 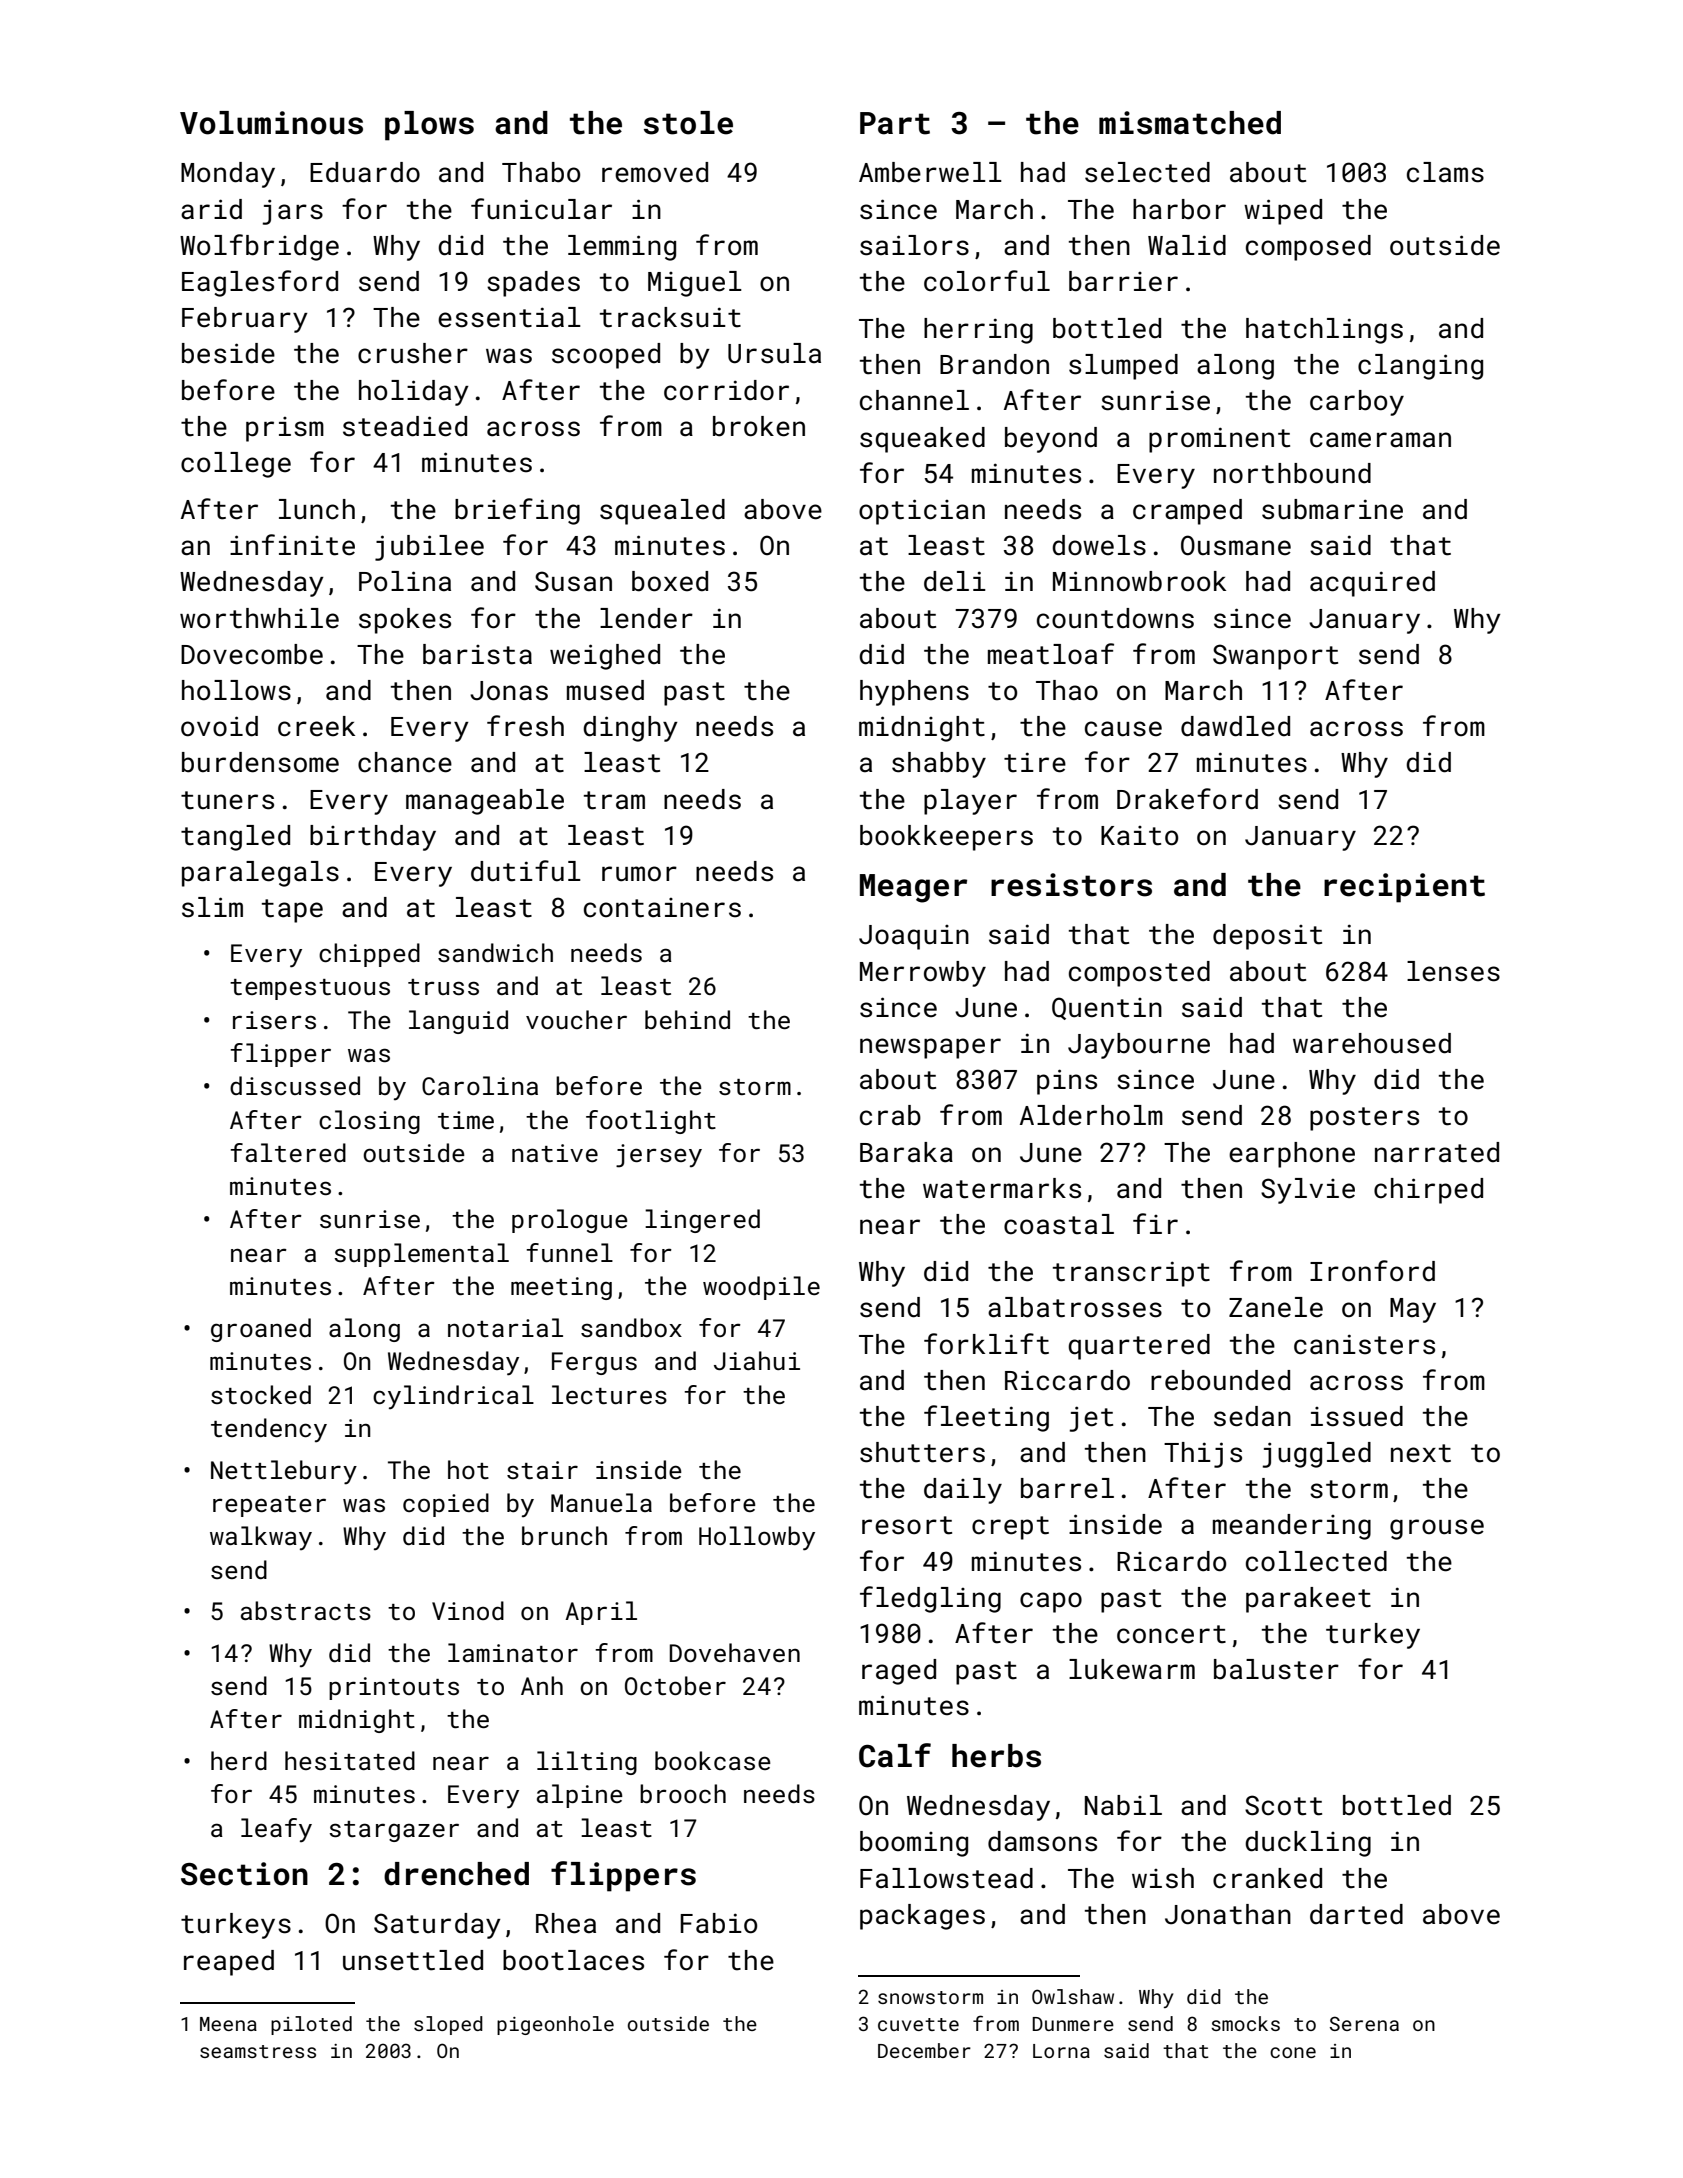 I want to click on lingered, so click(x=702, y=1221).
